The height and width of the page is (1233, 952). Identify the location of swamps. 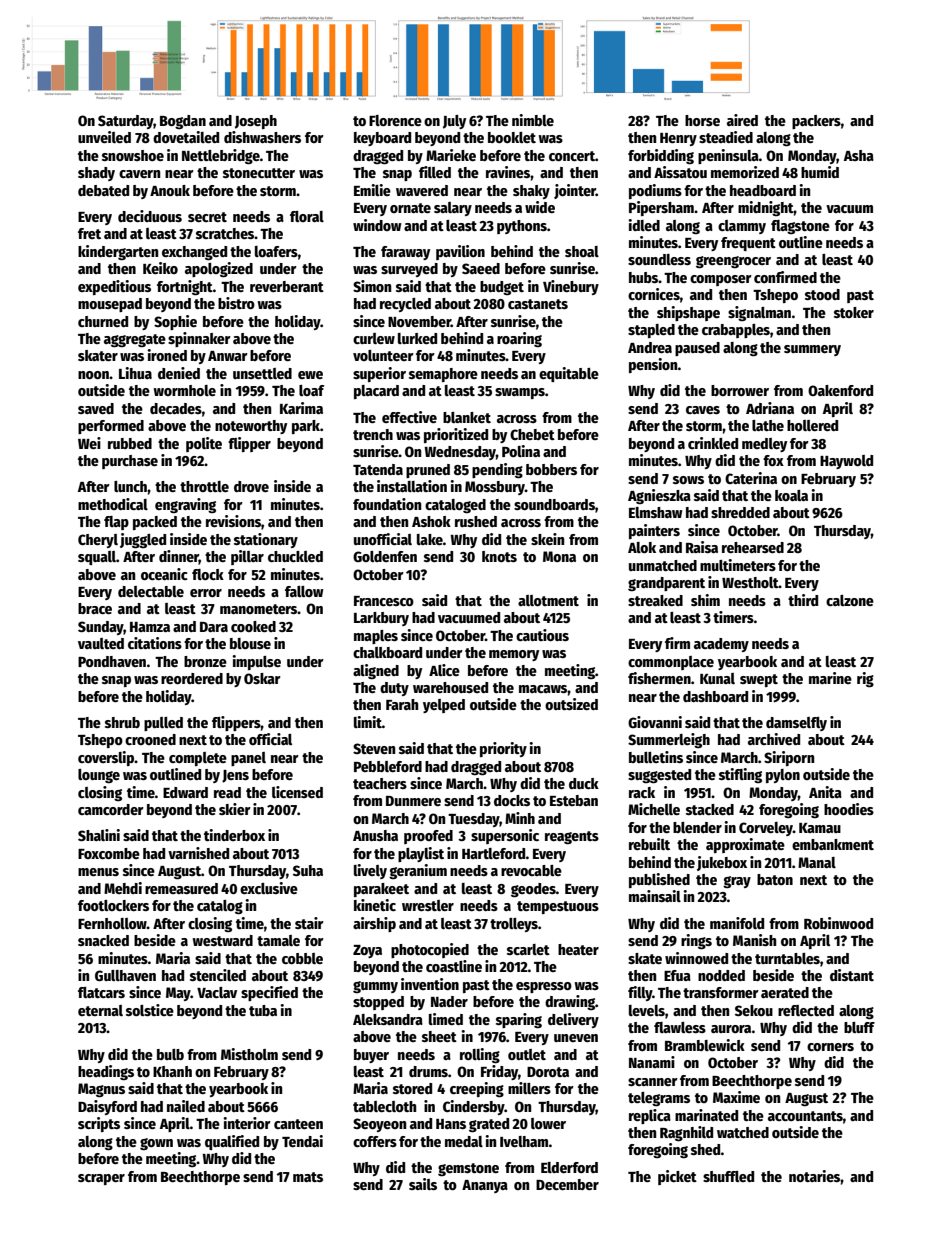
(520, 393).
